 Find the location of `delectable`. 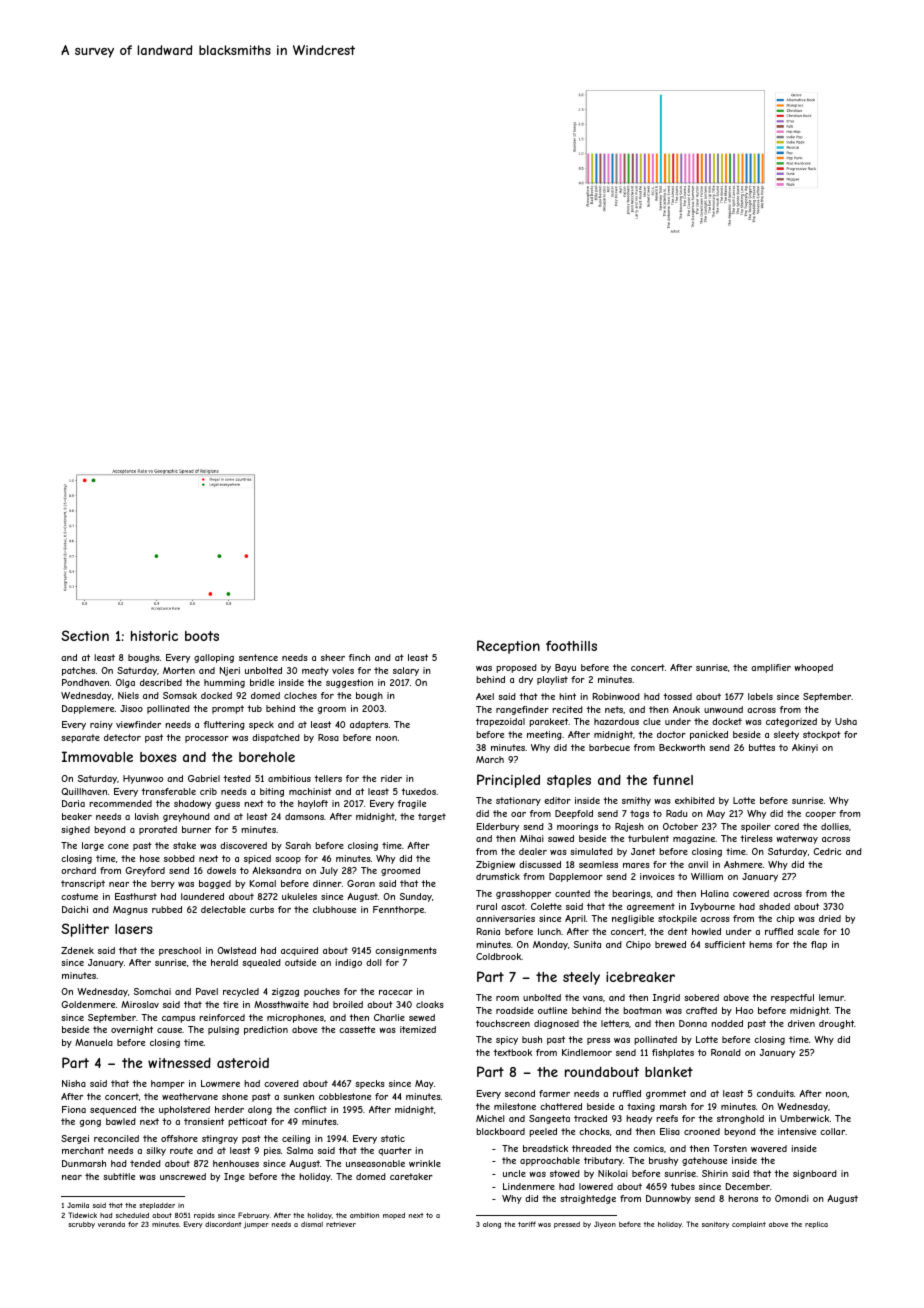

delectable is located at coordinates (223, 909).
